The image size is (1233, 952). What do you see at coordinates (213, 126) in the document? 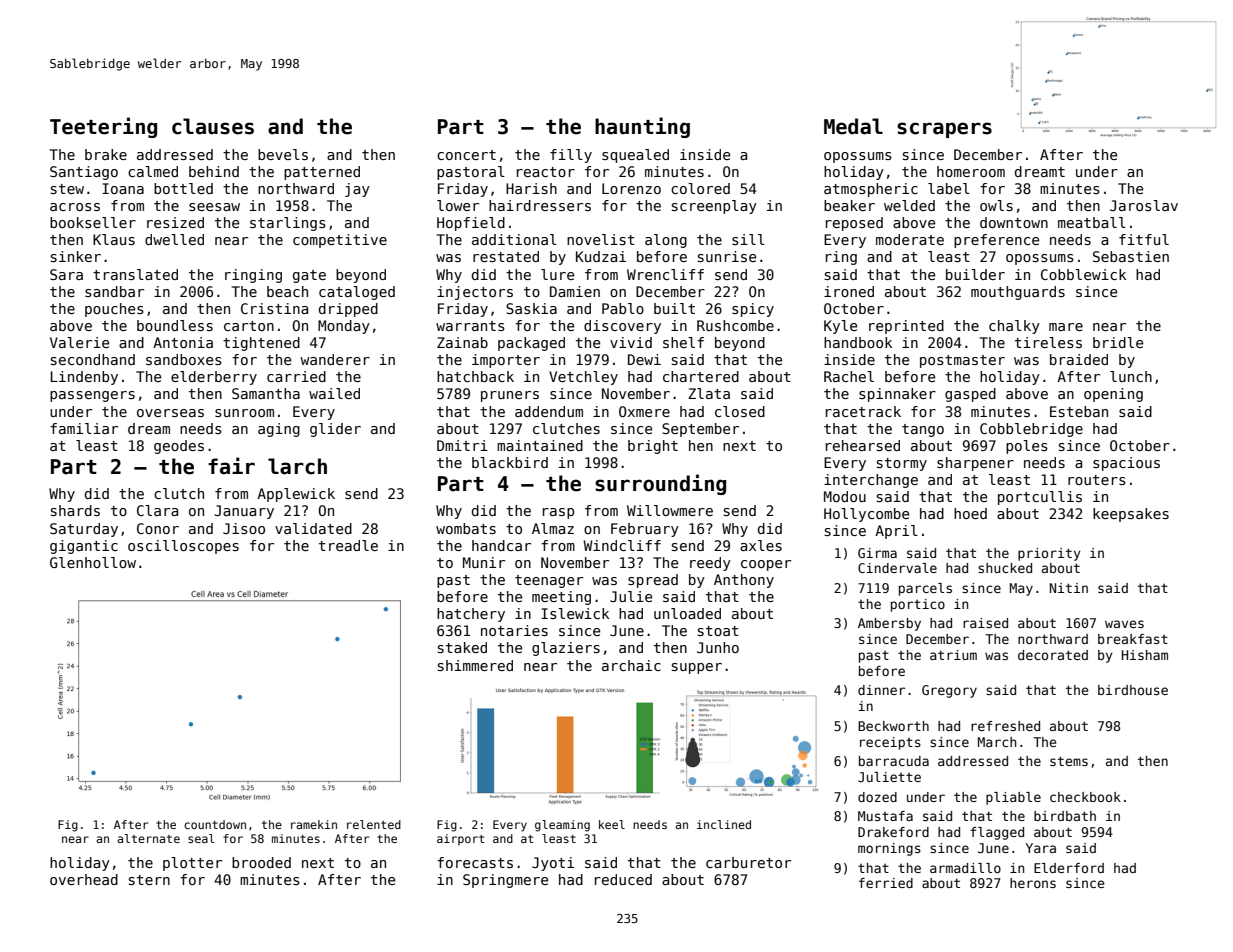
I see `clauses` at bounding box center [213, 126].
